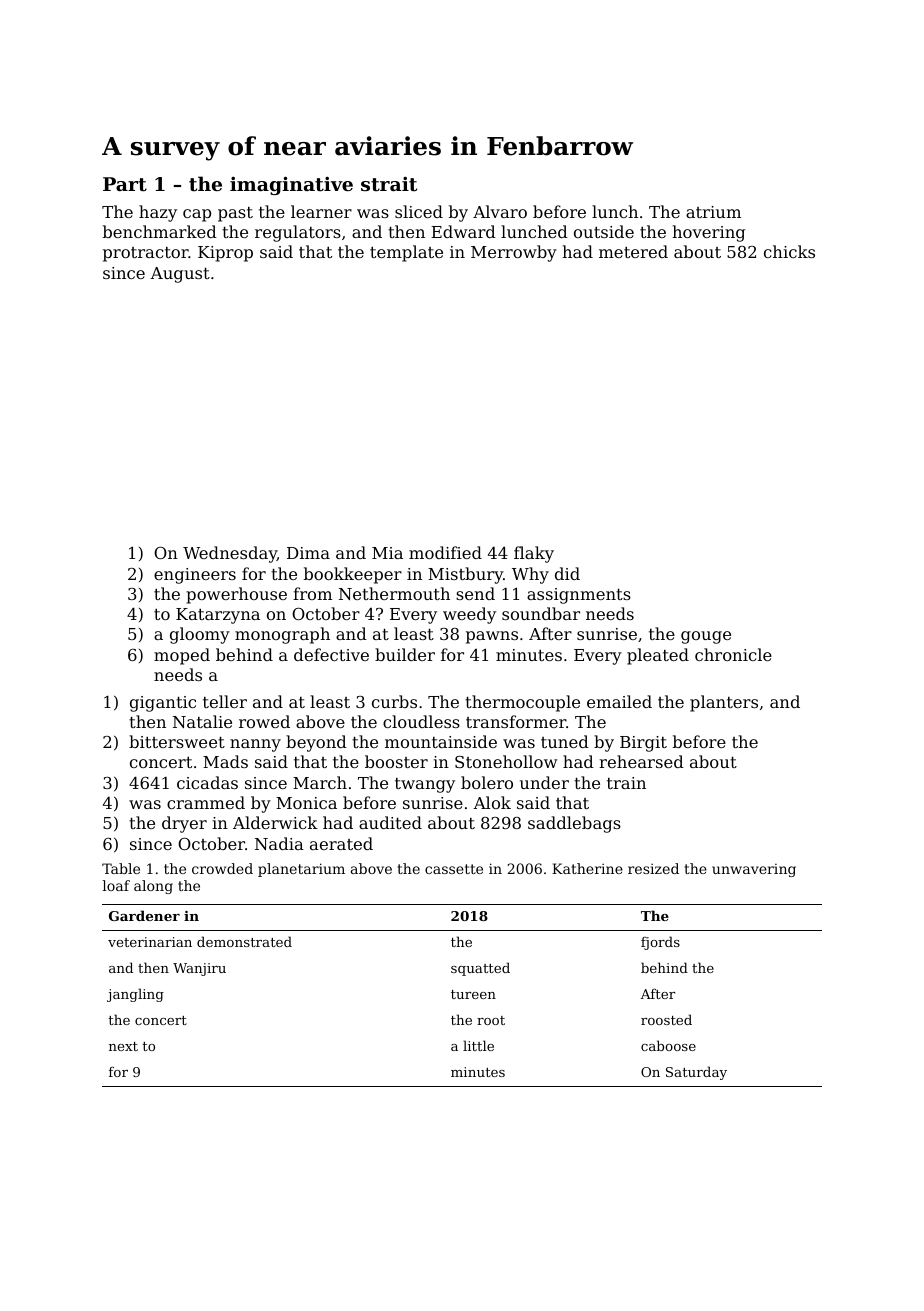  What do you see at coordinates (754, 870) in the screenshot?
I see `unwavering` at bounding box center [754, 870].
